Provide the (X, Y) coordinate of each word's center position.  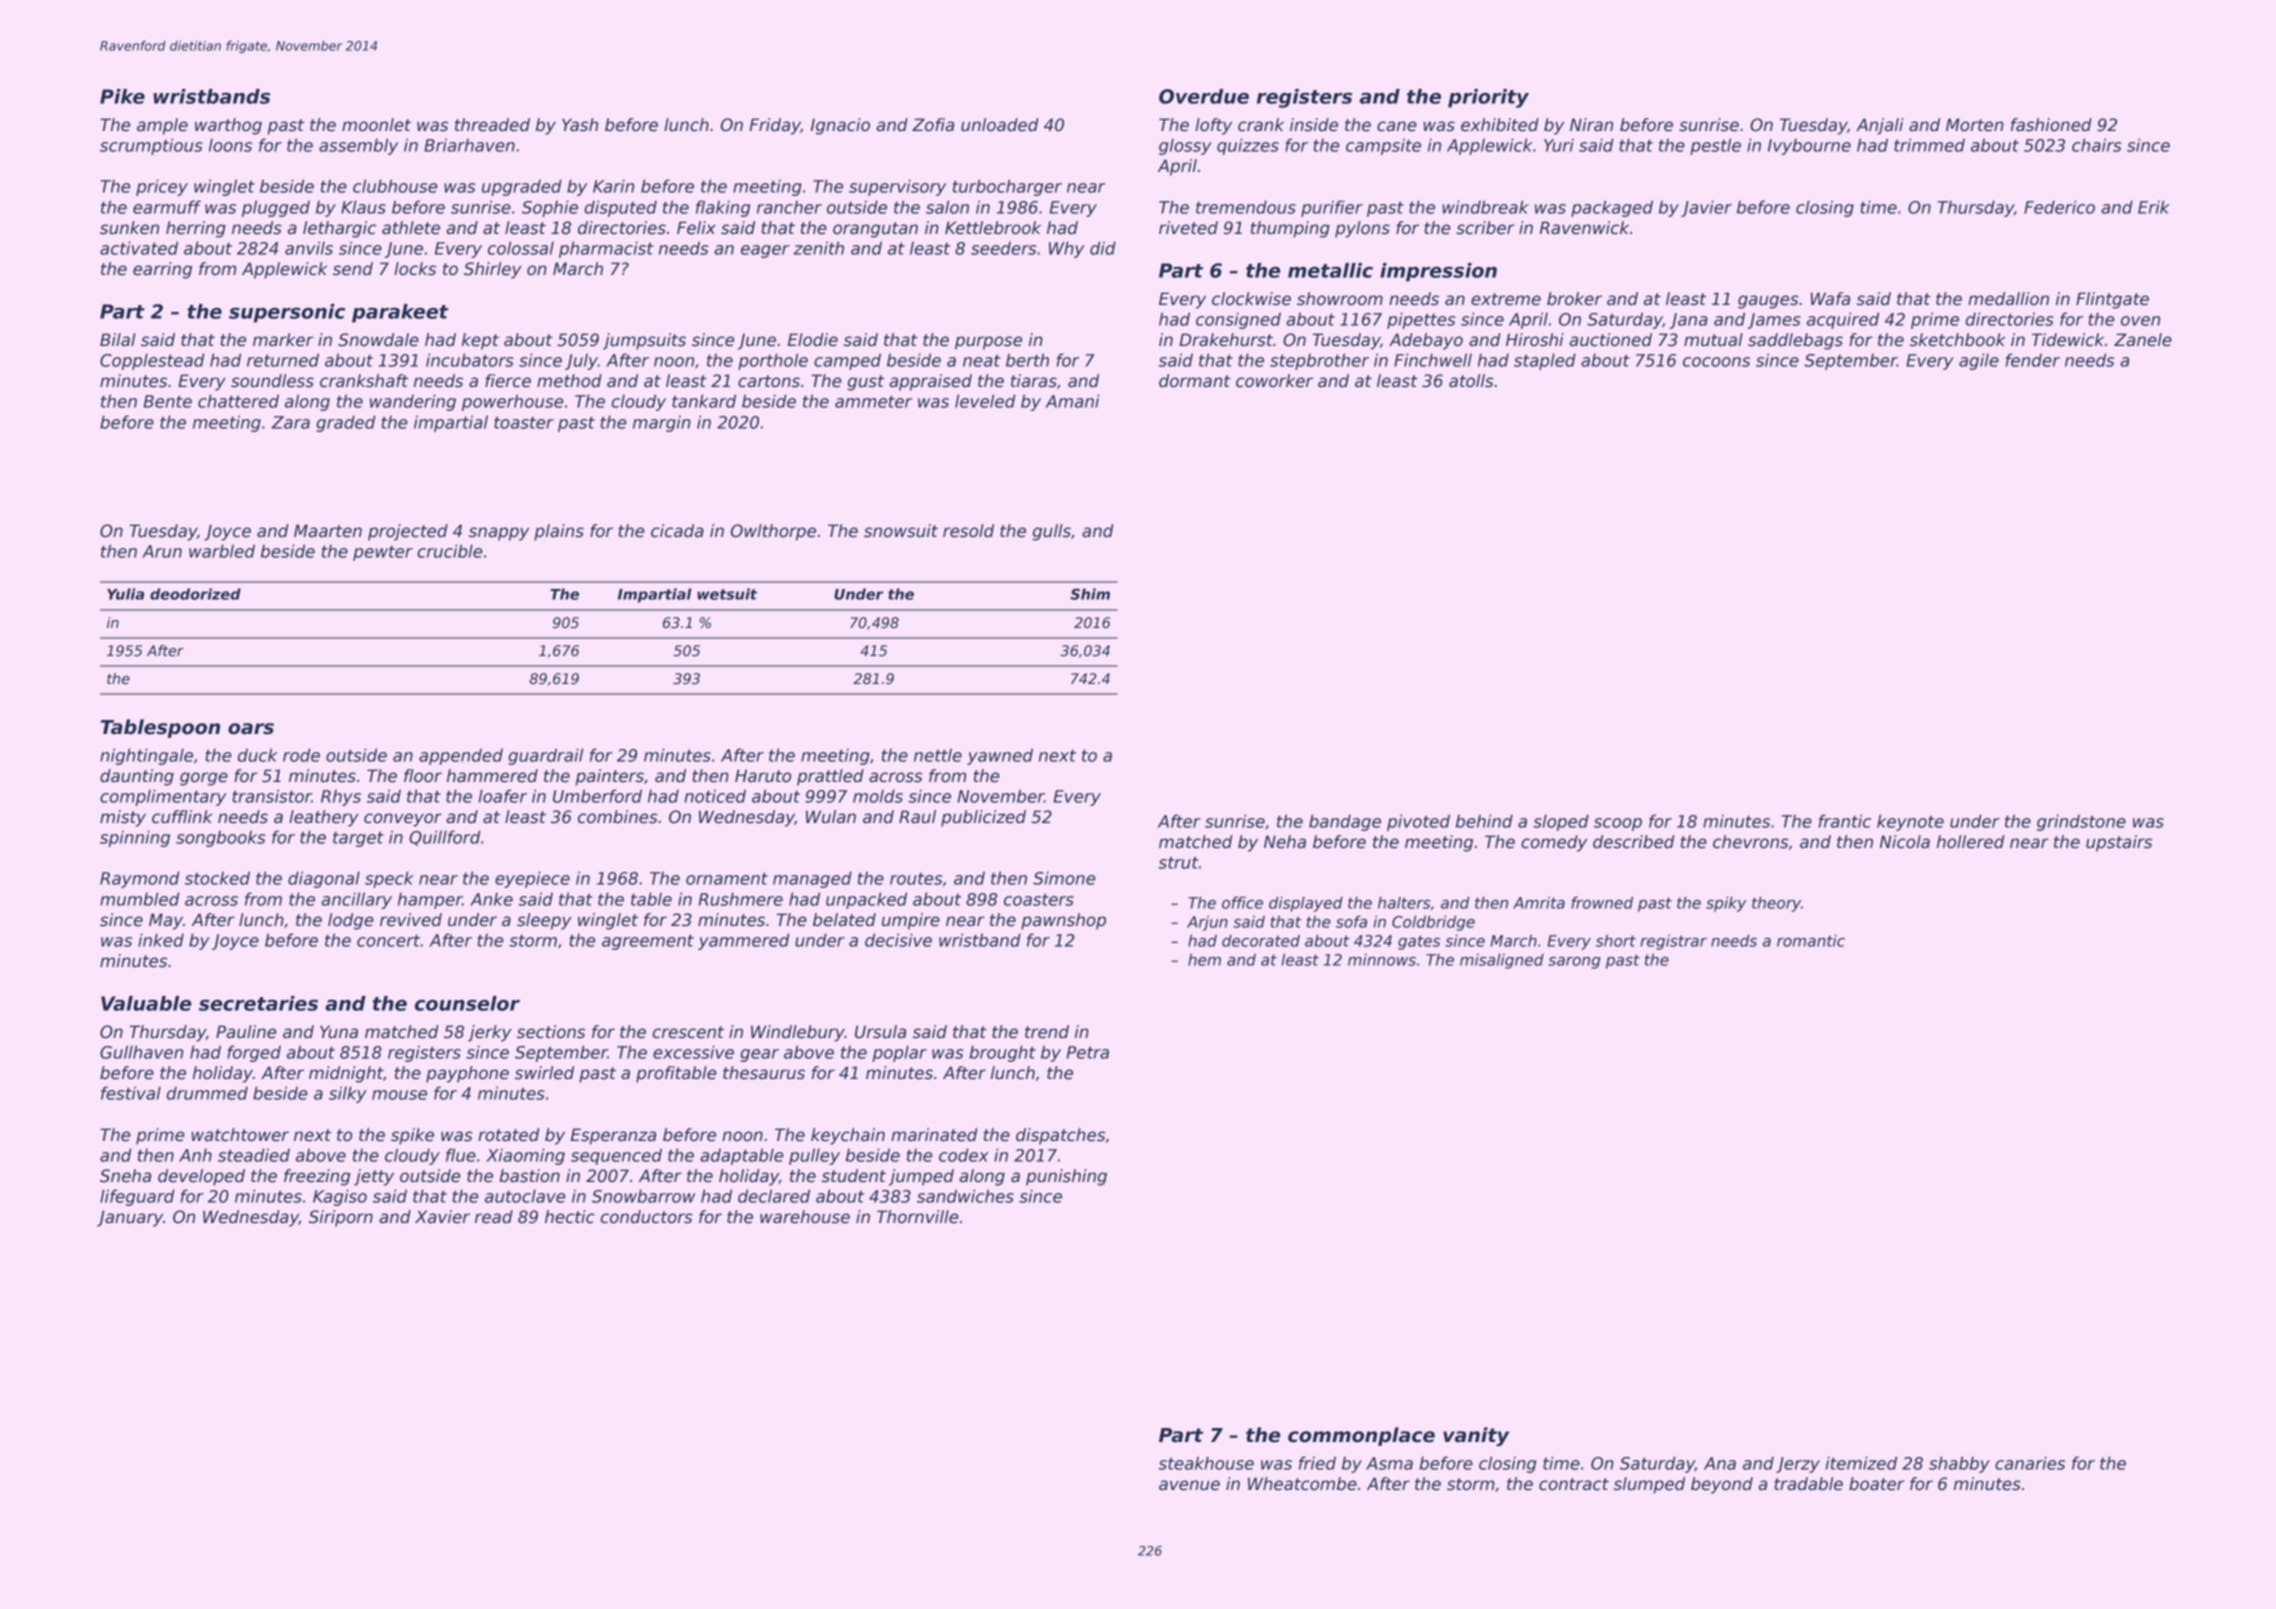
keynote (1910, 822)
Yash (580, 125)
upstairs (2119, 843)
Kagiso (340, 1197)
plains (559, 532)
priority (1488, 98)
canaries (2030, 1463)
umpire (911, 921)
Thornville (917, 1217)
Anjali (1880, 126)
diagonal (324, 879)
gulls (1052, 532)
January (130, 1218)
